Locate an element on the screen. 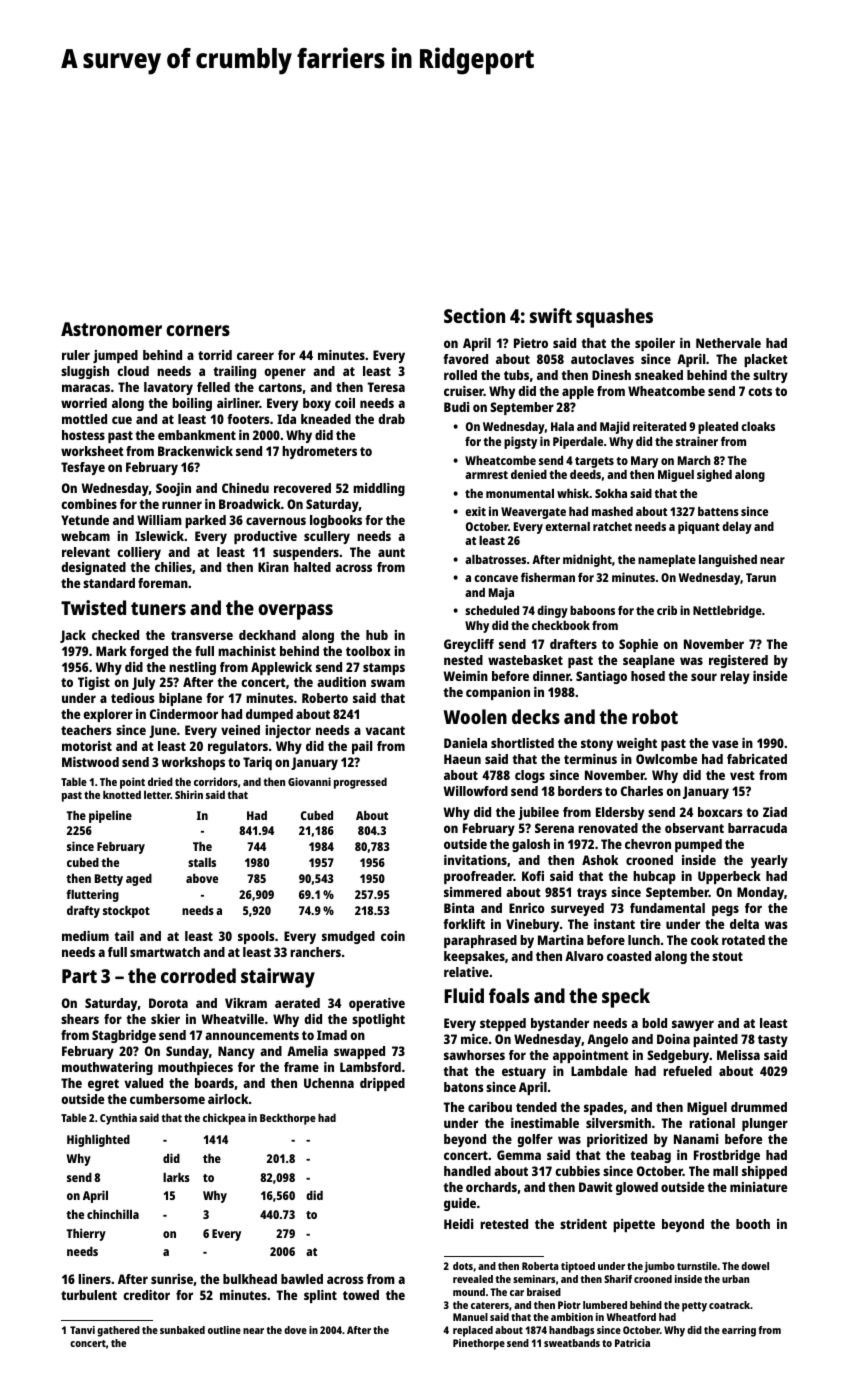  Nethervale is located at coordinates (728, 343).
